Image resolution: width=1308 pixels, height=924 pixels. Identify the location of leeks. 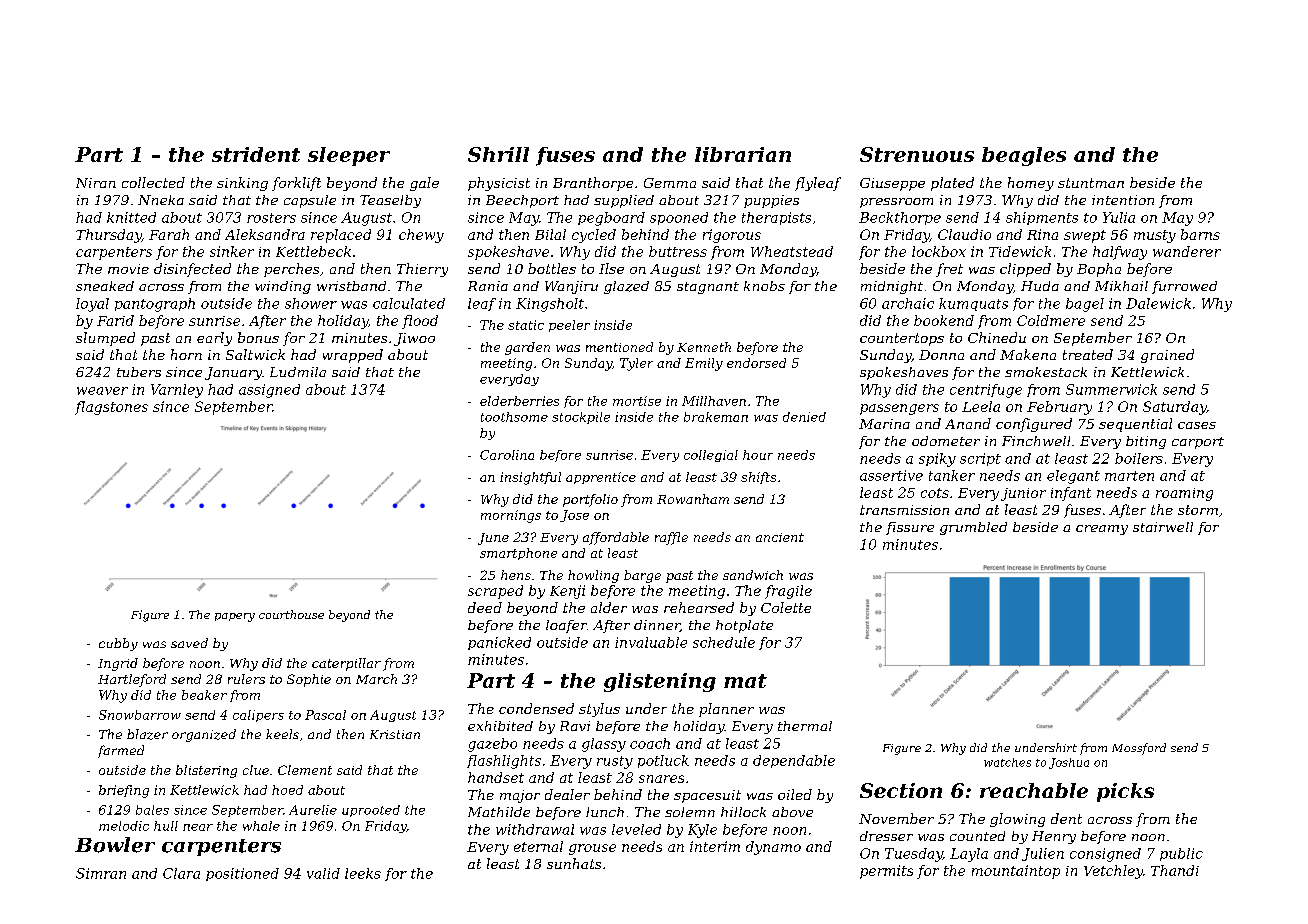
(363, 873).
